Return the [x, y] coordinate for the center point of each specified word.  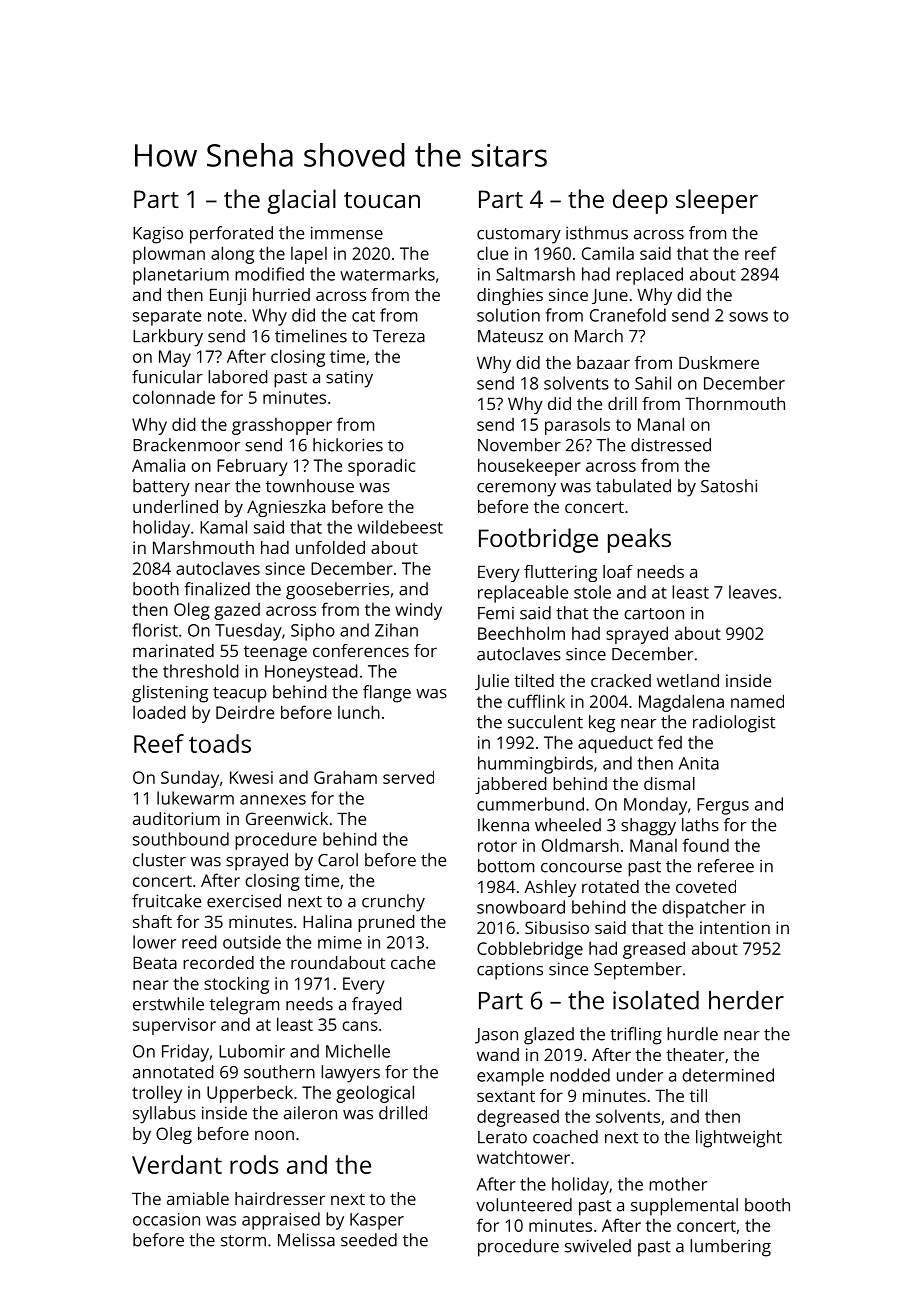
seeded [369, 1240]
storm [243, 1241]
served [408, 777]
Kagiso [158, 235]
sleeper [717, 201]
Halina [327, 921]
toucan [382, 200]
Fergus [723, 806]
